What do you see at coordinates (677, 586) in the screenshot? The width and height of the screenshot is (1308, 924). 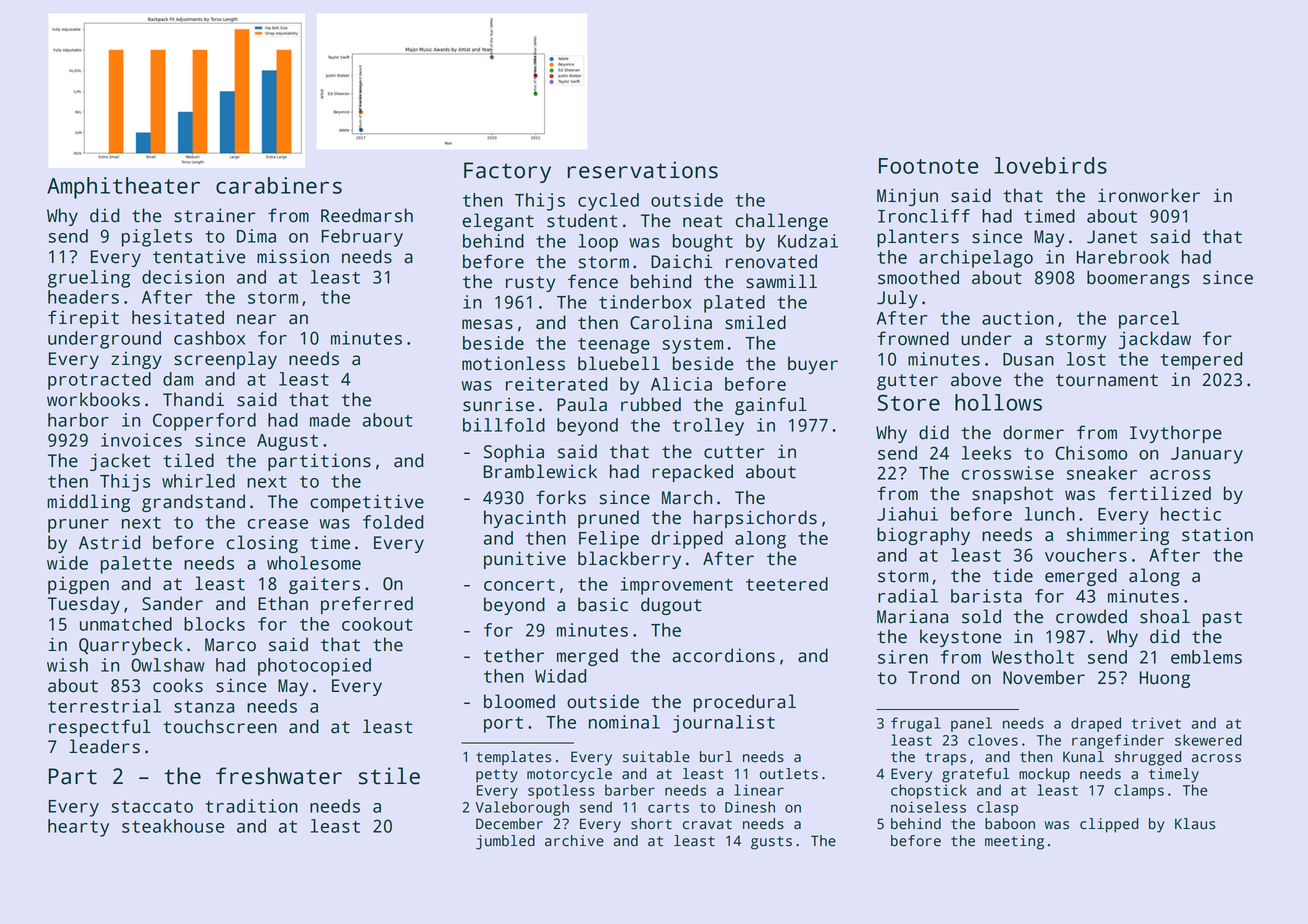 I see `improvement` at bounding box center [677, 586].
